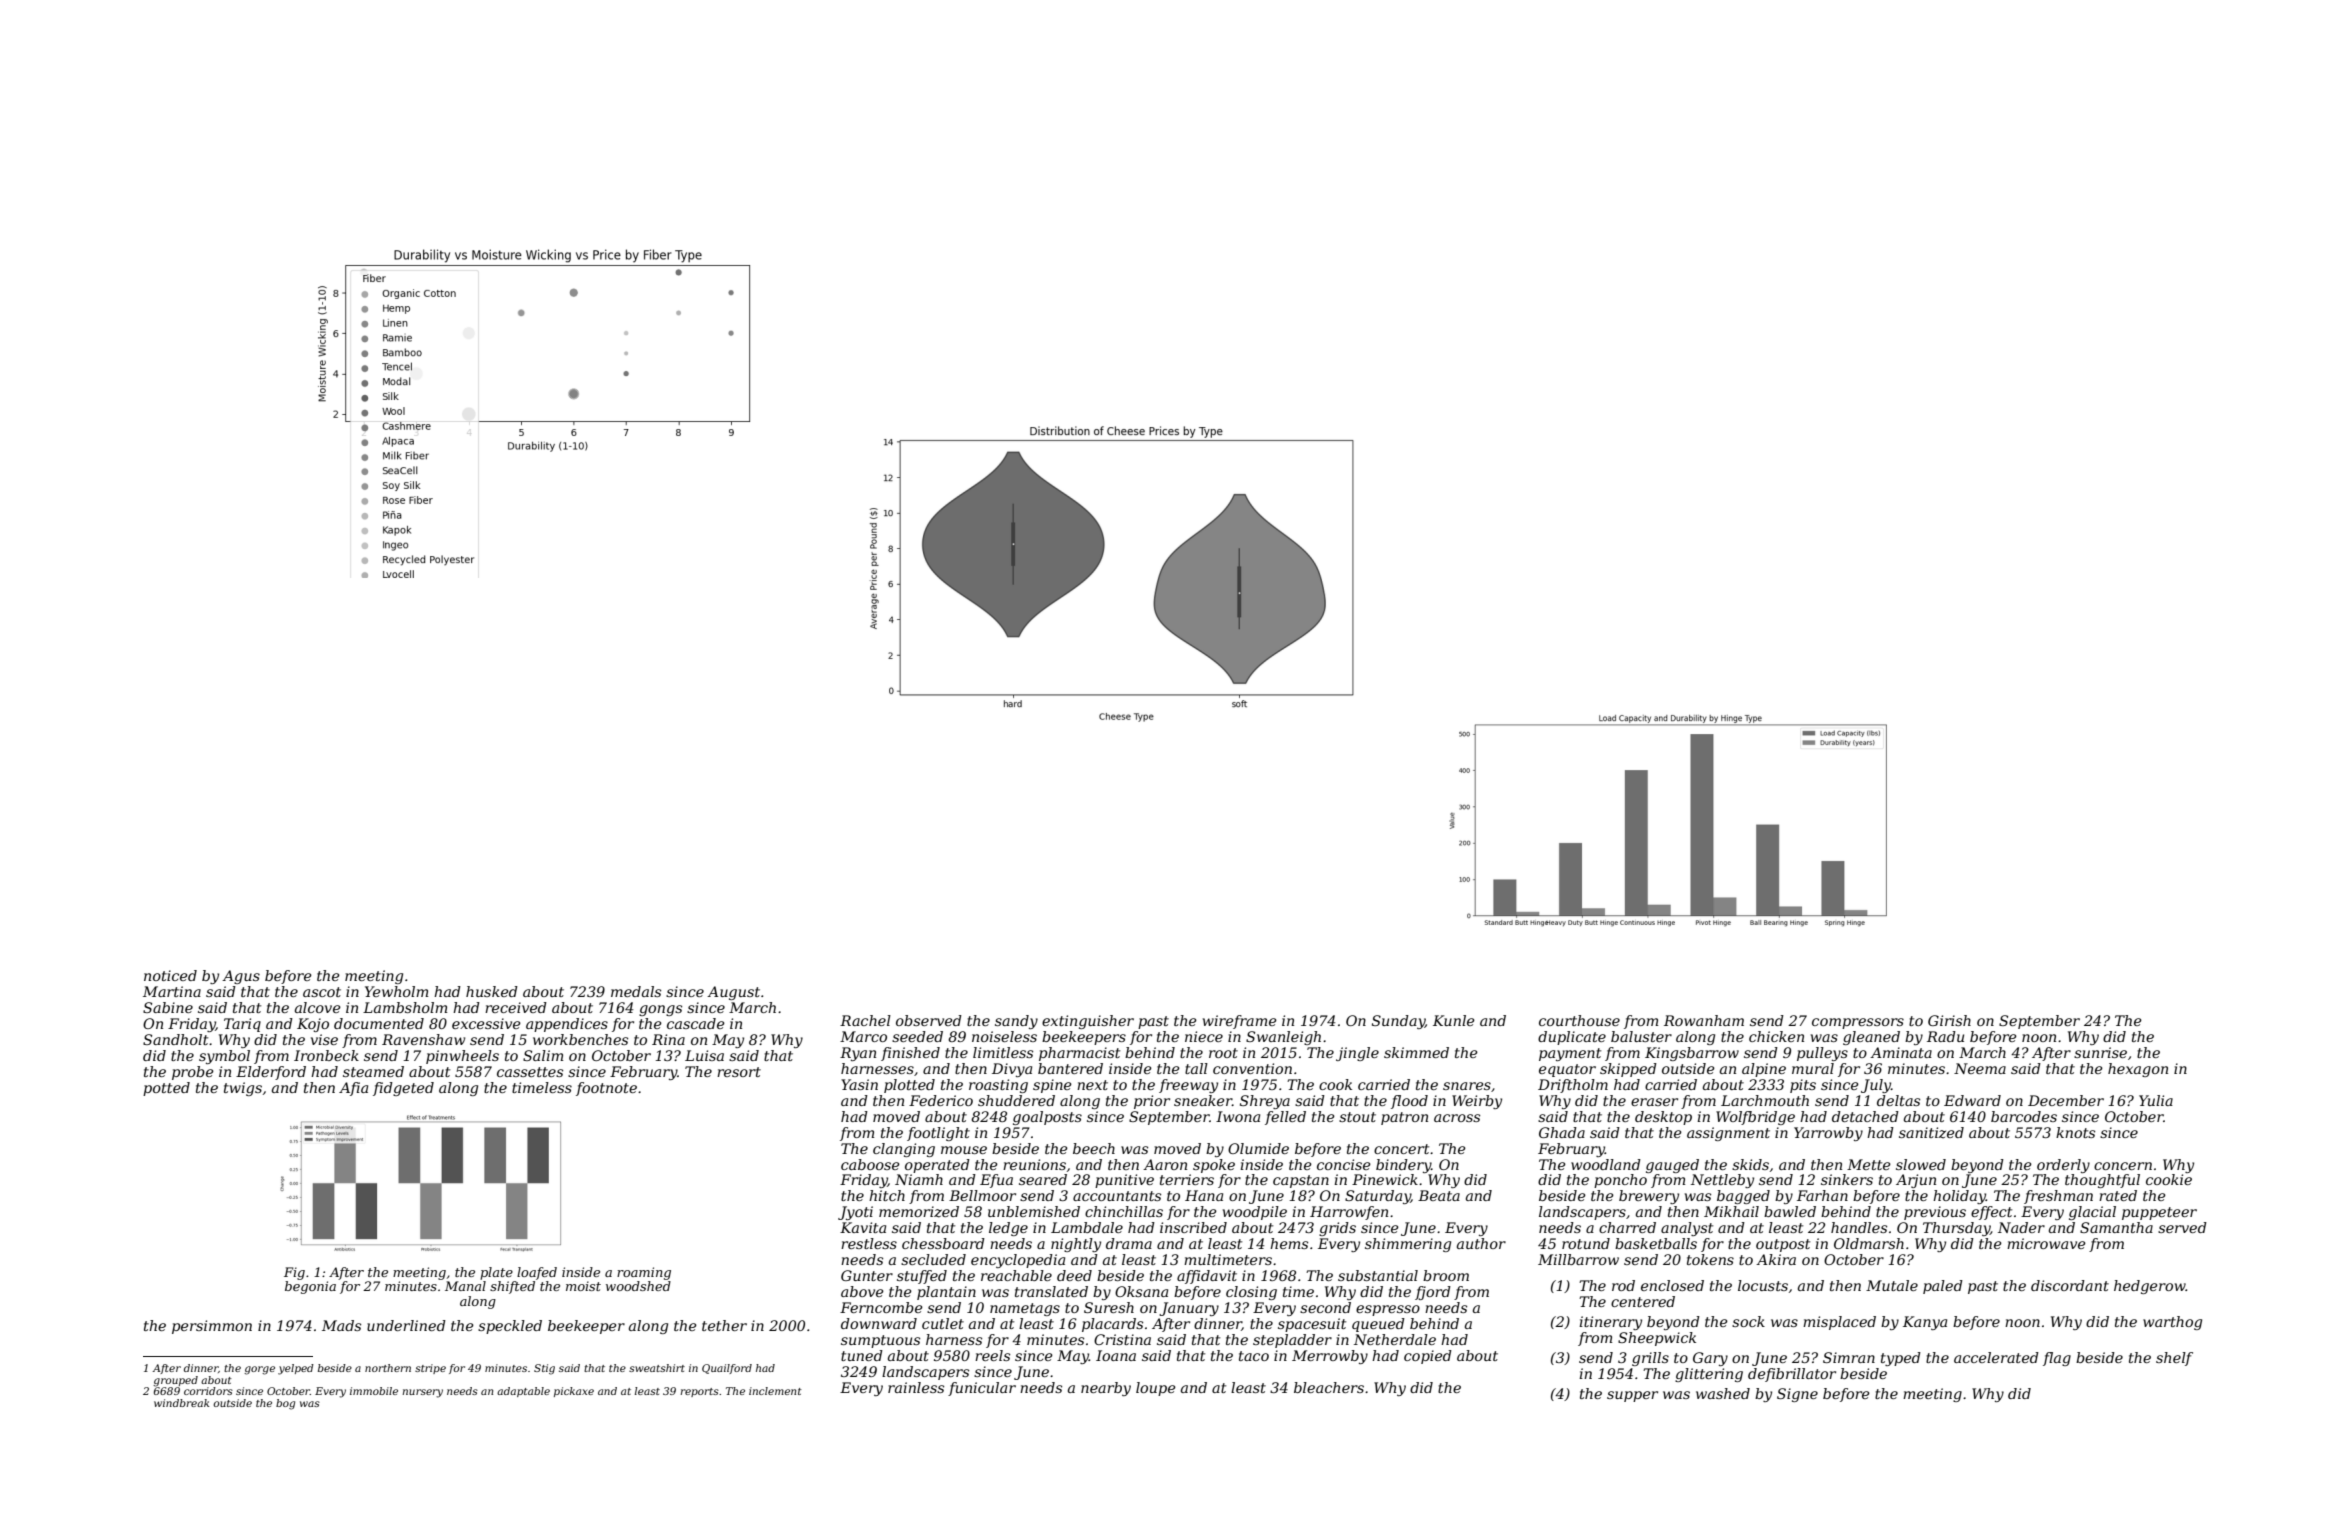 The width and height of the screenshot is (2351, 1521). What do you see at coordinates (379, 1023) in the screenshot?
I see `documented` at bounding box center [379, 1023].
